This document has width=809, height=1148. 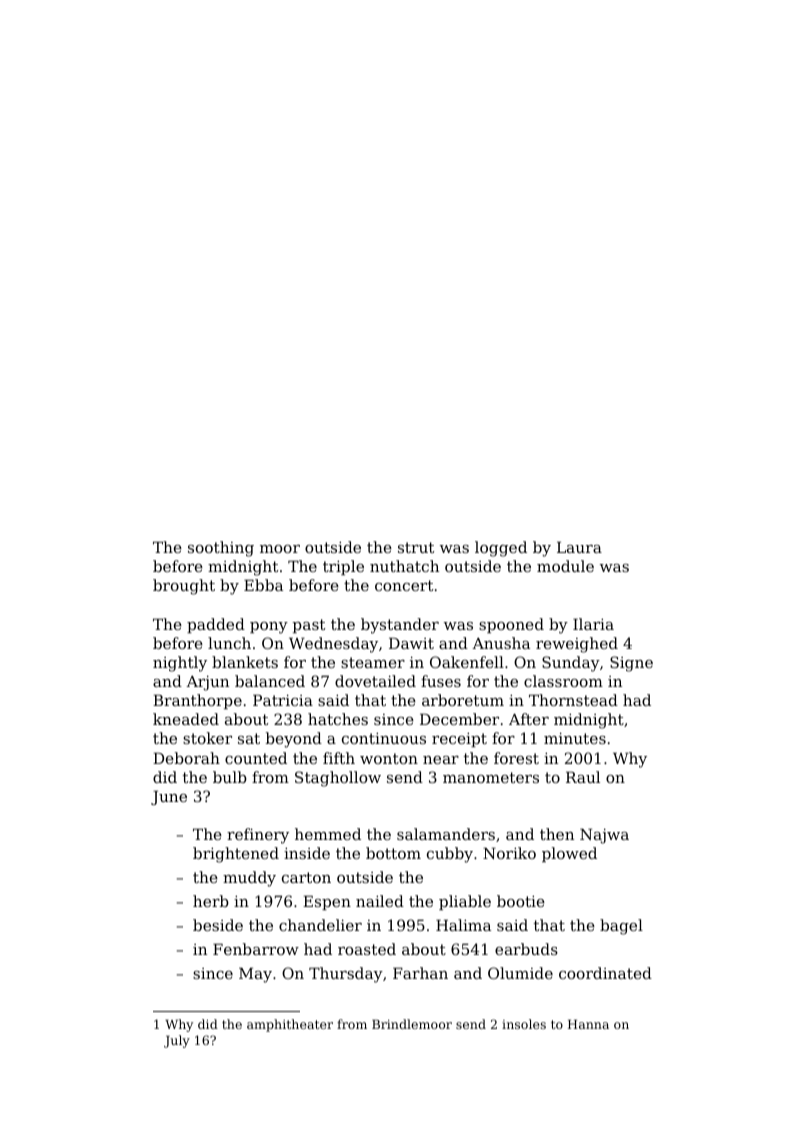 What do you see at coordinates (245, 662) in the document?
I see `blankets` at bounding box center [245, 662].
